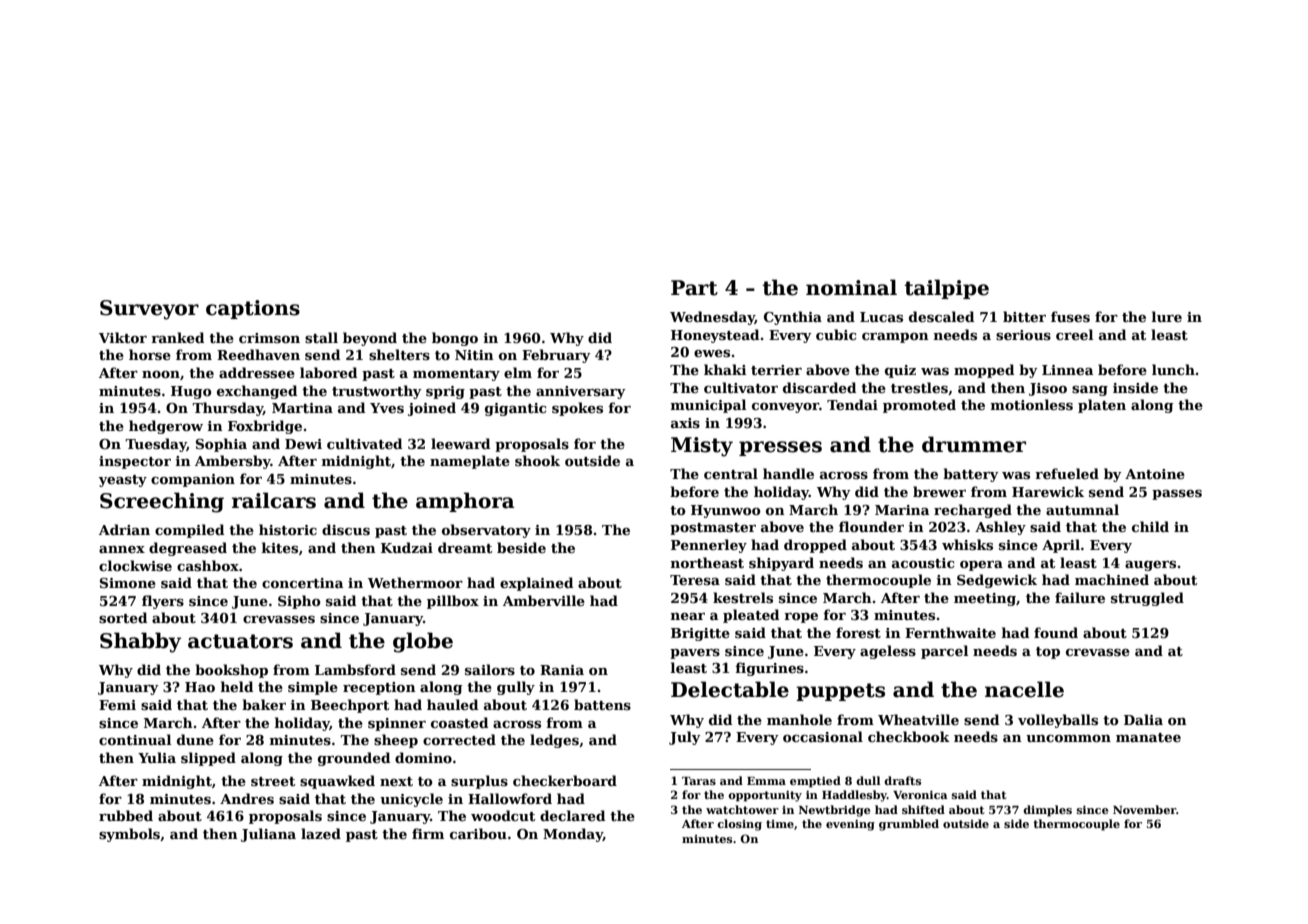 This document has height=924, width=1308. I want to click on Part, so click(694, 288).
